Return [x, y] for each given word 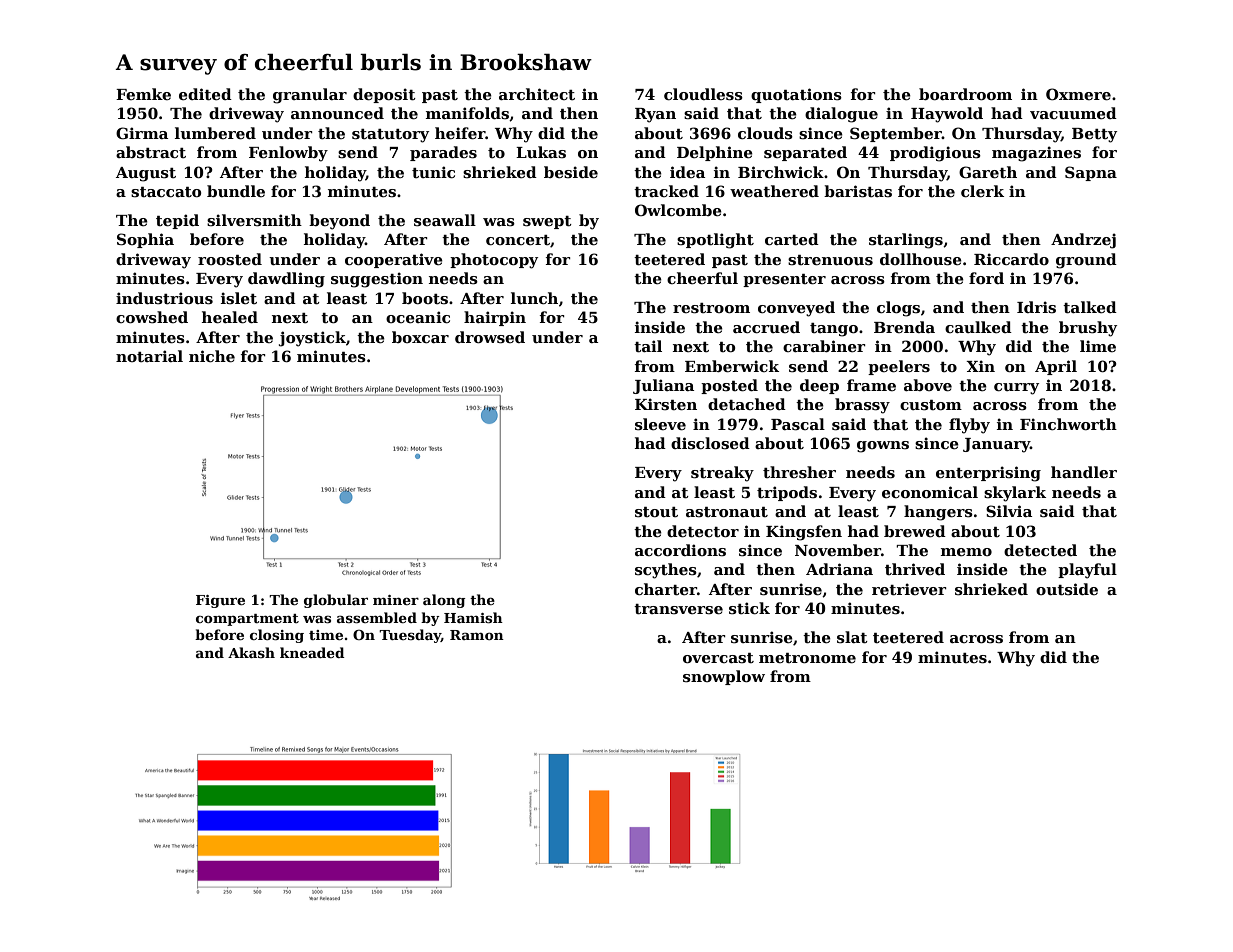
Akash [251, 652]
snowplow [724, 677]
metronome [807, 658]
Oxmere [1078, 94]
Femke [143, 94]
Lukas [541, 152]
